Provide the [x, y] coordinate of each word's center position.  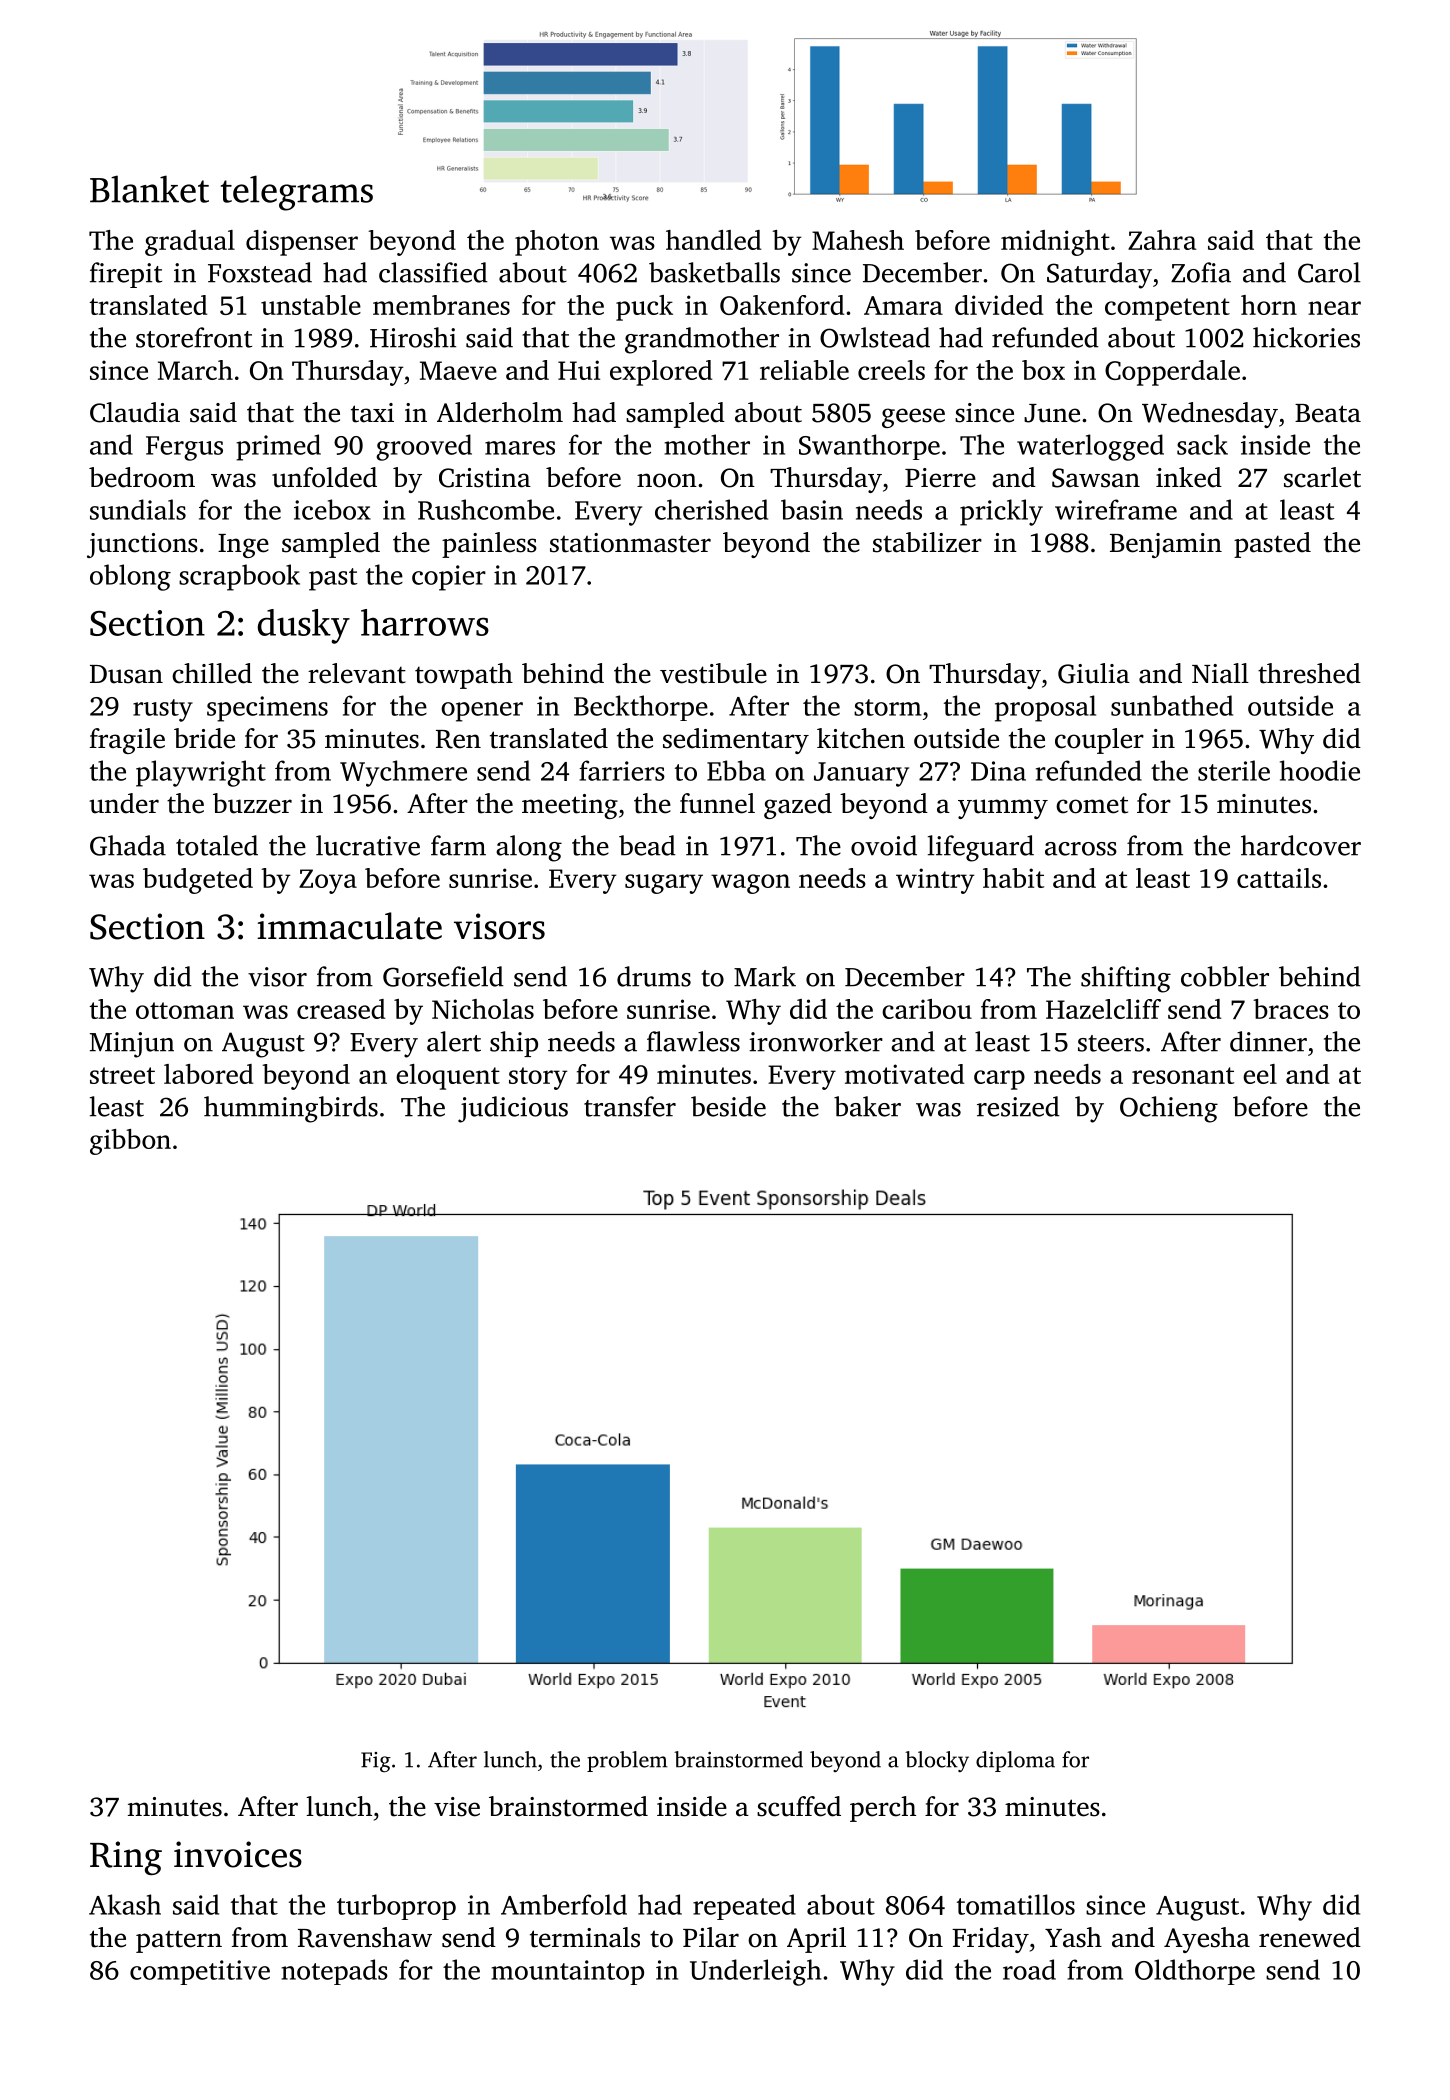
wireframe [1116, 509]
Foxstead [260, 272]
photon [557, 243]
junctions [142, 545]
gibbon [130, 1142]
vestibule [713, 673]
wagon [750, 884]
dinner [1268, 1041]
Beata [1328, 413]
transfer [630, 1106]
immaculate [349, 926]
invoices [238, 1854]
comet [1092, 805]
